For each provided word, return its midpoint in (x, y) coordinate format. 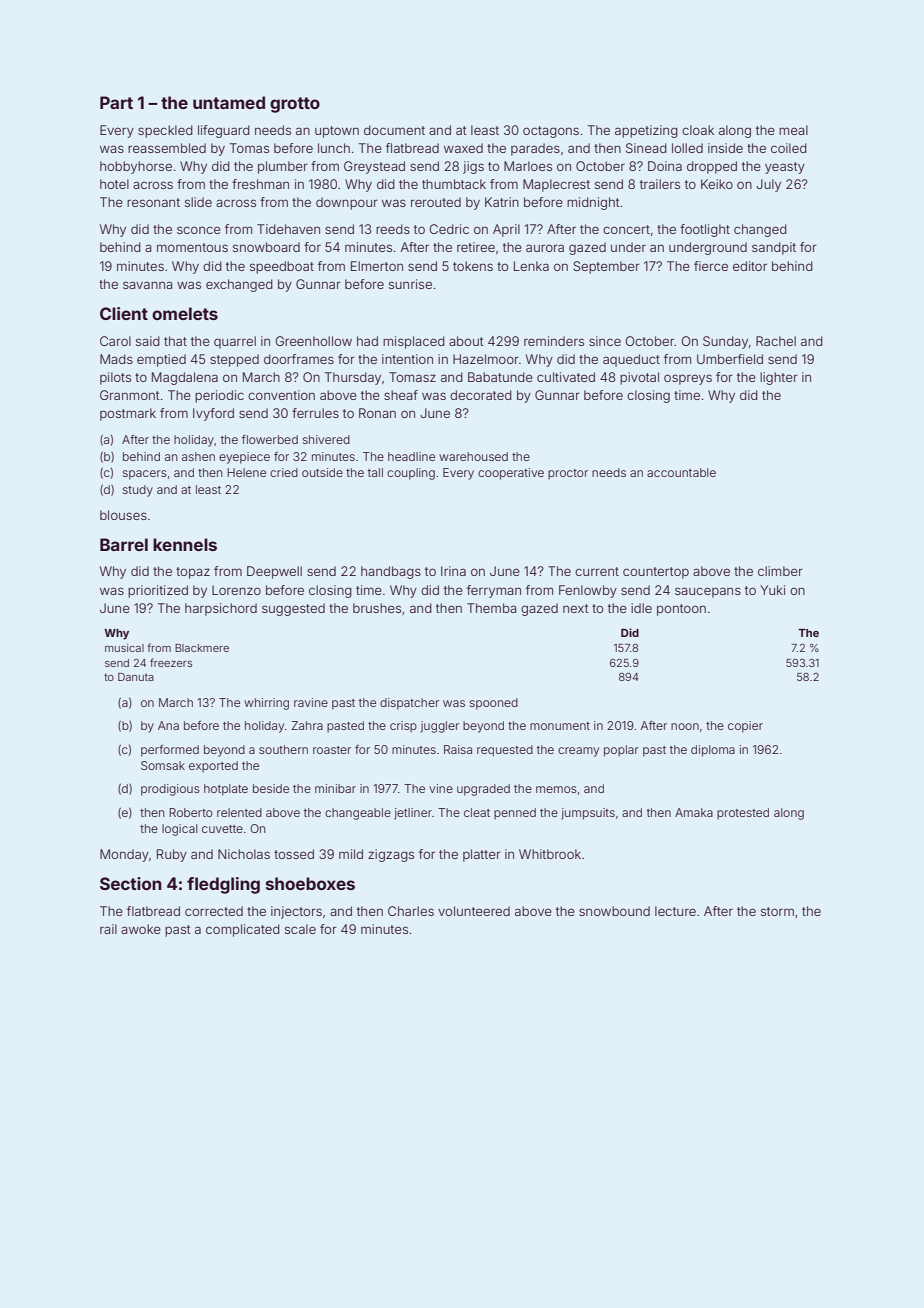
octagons (551, 132)
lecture (675, 911)
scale (300, 929)
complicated (243, 930)
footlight (705, 230)
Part (116, 102)
